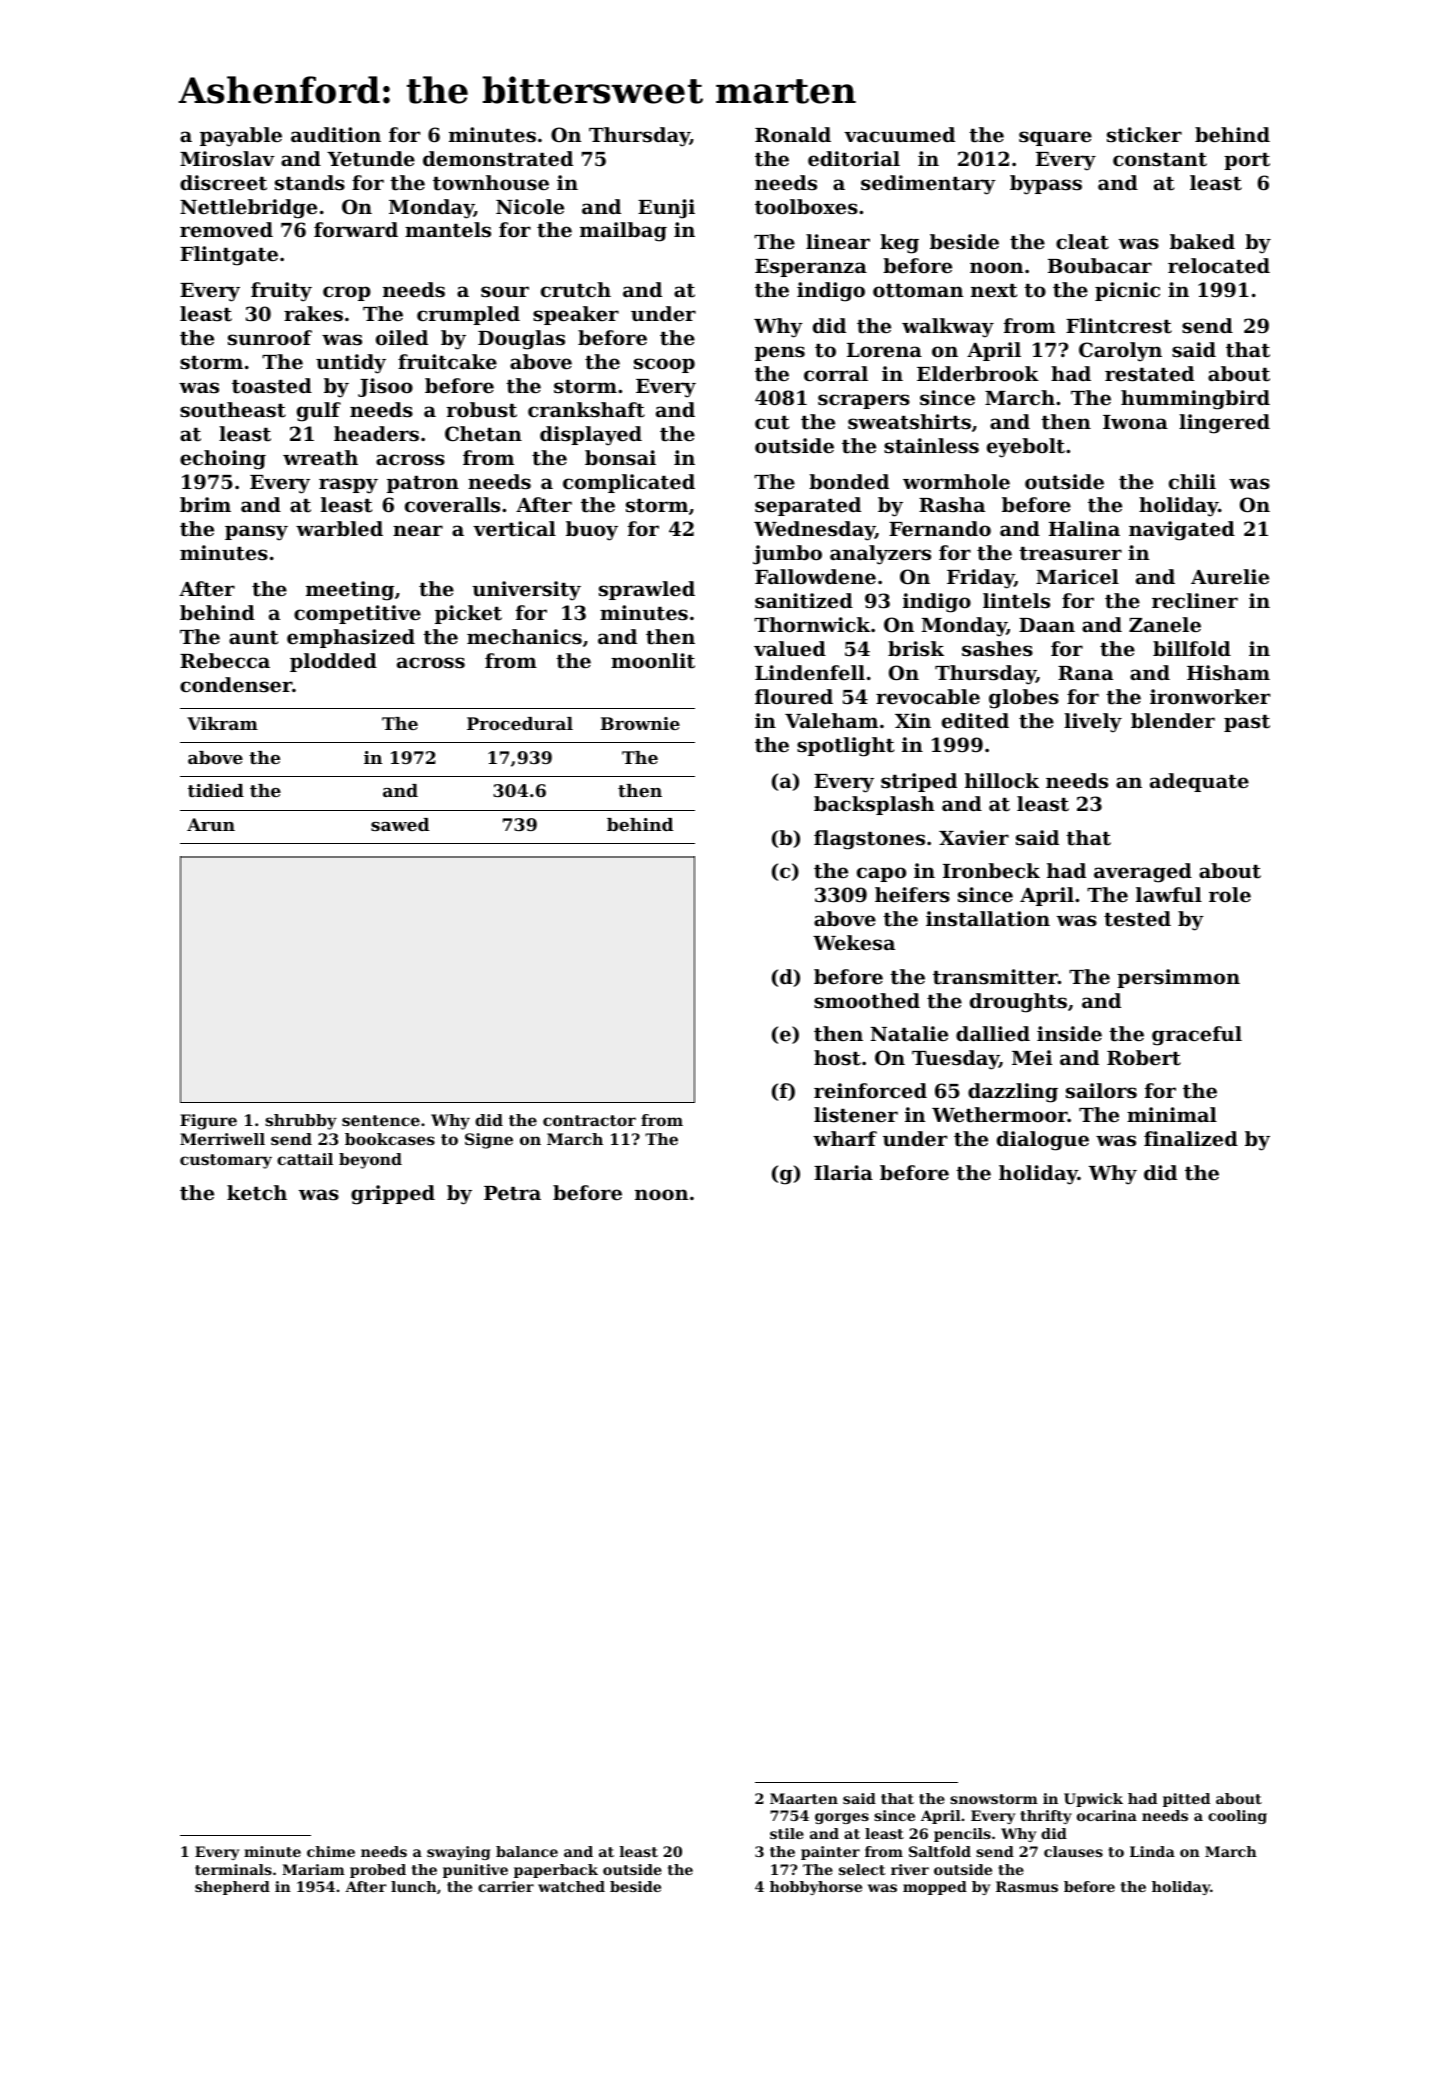 The height and width of the screenshot is (2100, 1450). I want to click on demonstrated, so click(498, 159).
